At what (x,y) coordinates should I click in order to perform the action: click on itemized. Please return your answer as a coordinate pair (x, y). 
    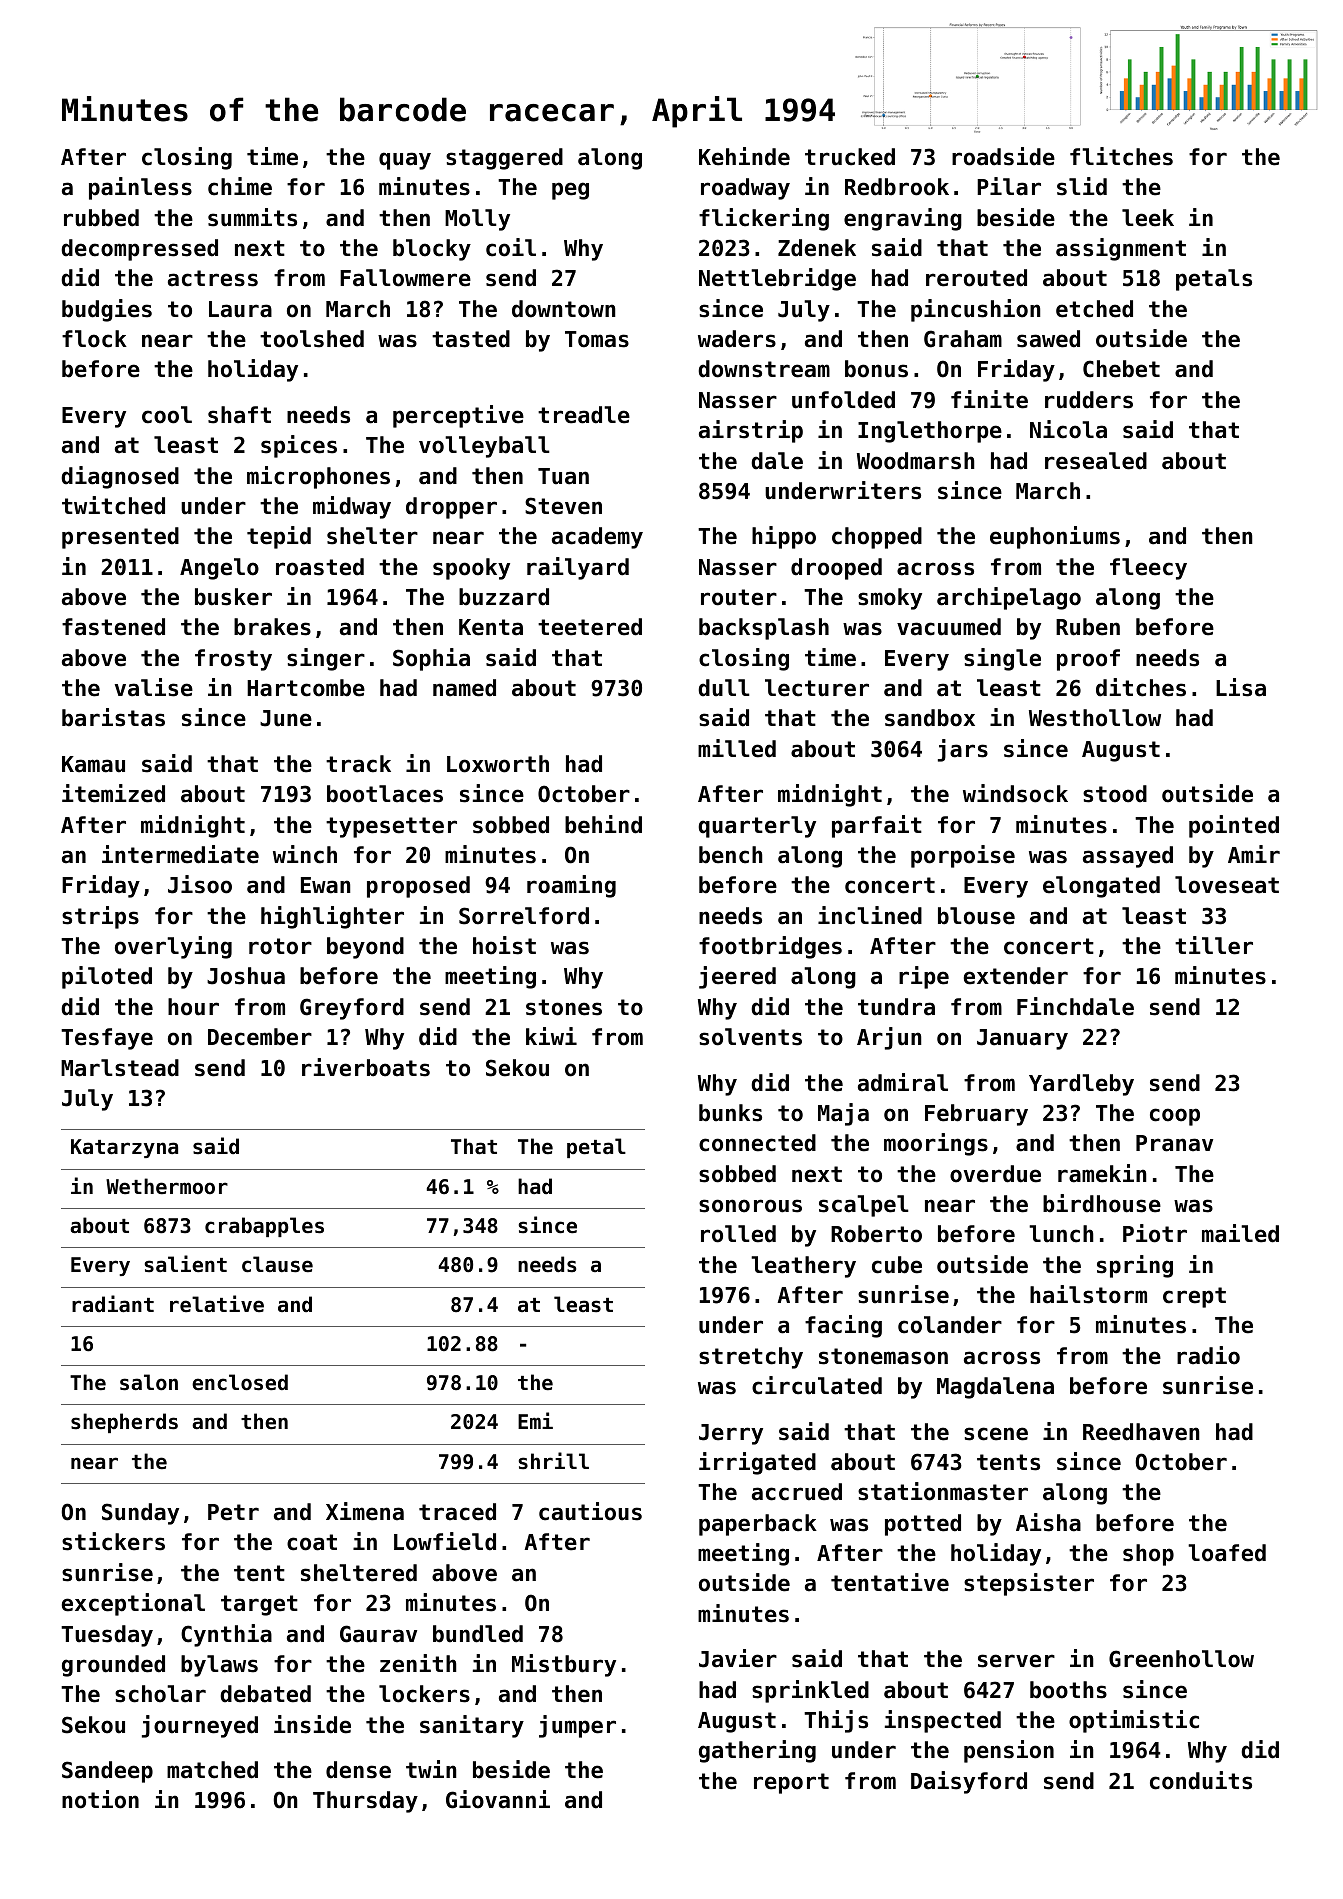
    Looking at the image, I should click on (113, 793).
